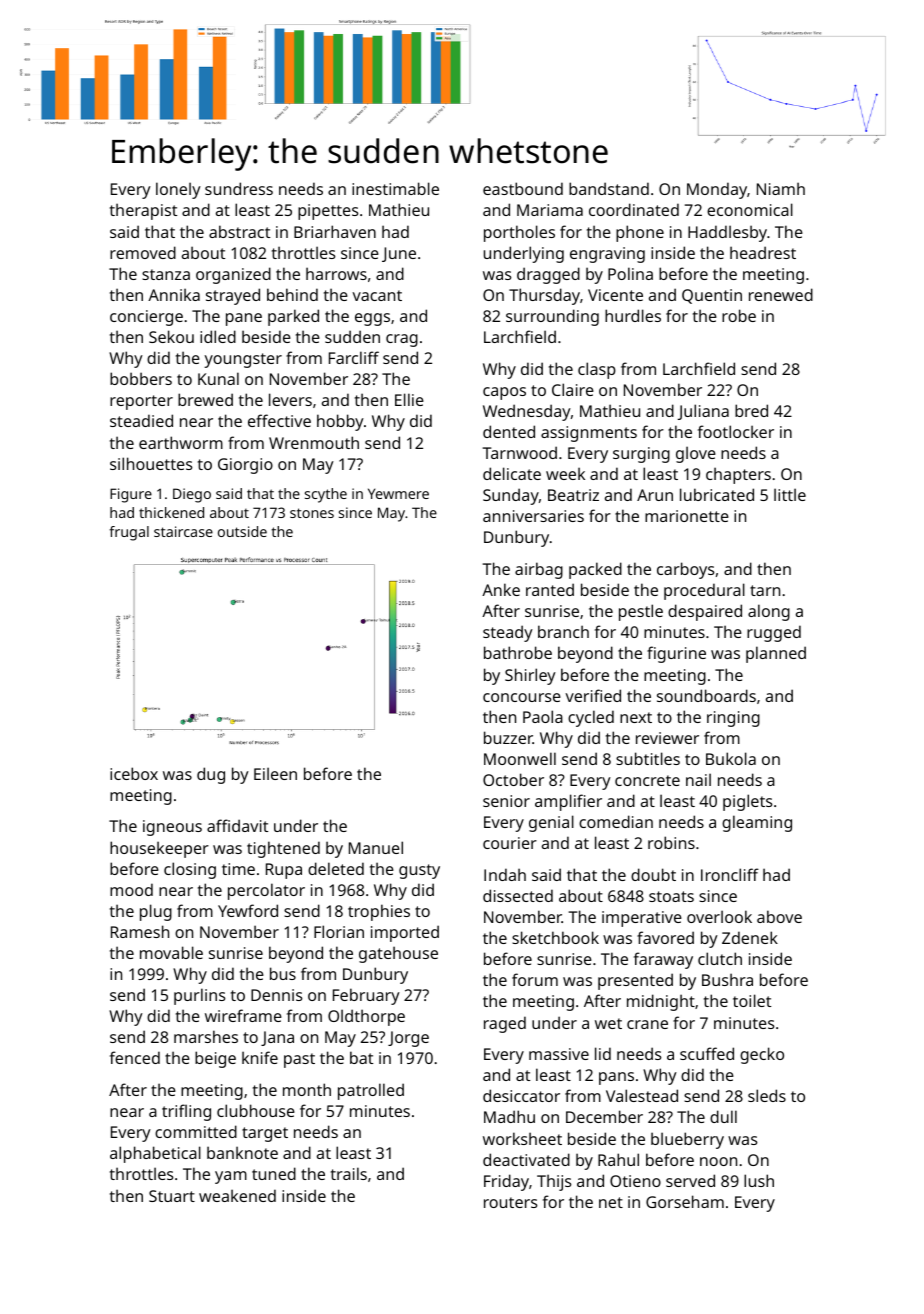 The image size is (924, 1314). What do you see at coordinates (279, 420) in the page?
I see `effective` at bounding box center [279, 420].
